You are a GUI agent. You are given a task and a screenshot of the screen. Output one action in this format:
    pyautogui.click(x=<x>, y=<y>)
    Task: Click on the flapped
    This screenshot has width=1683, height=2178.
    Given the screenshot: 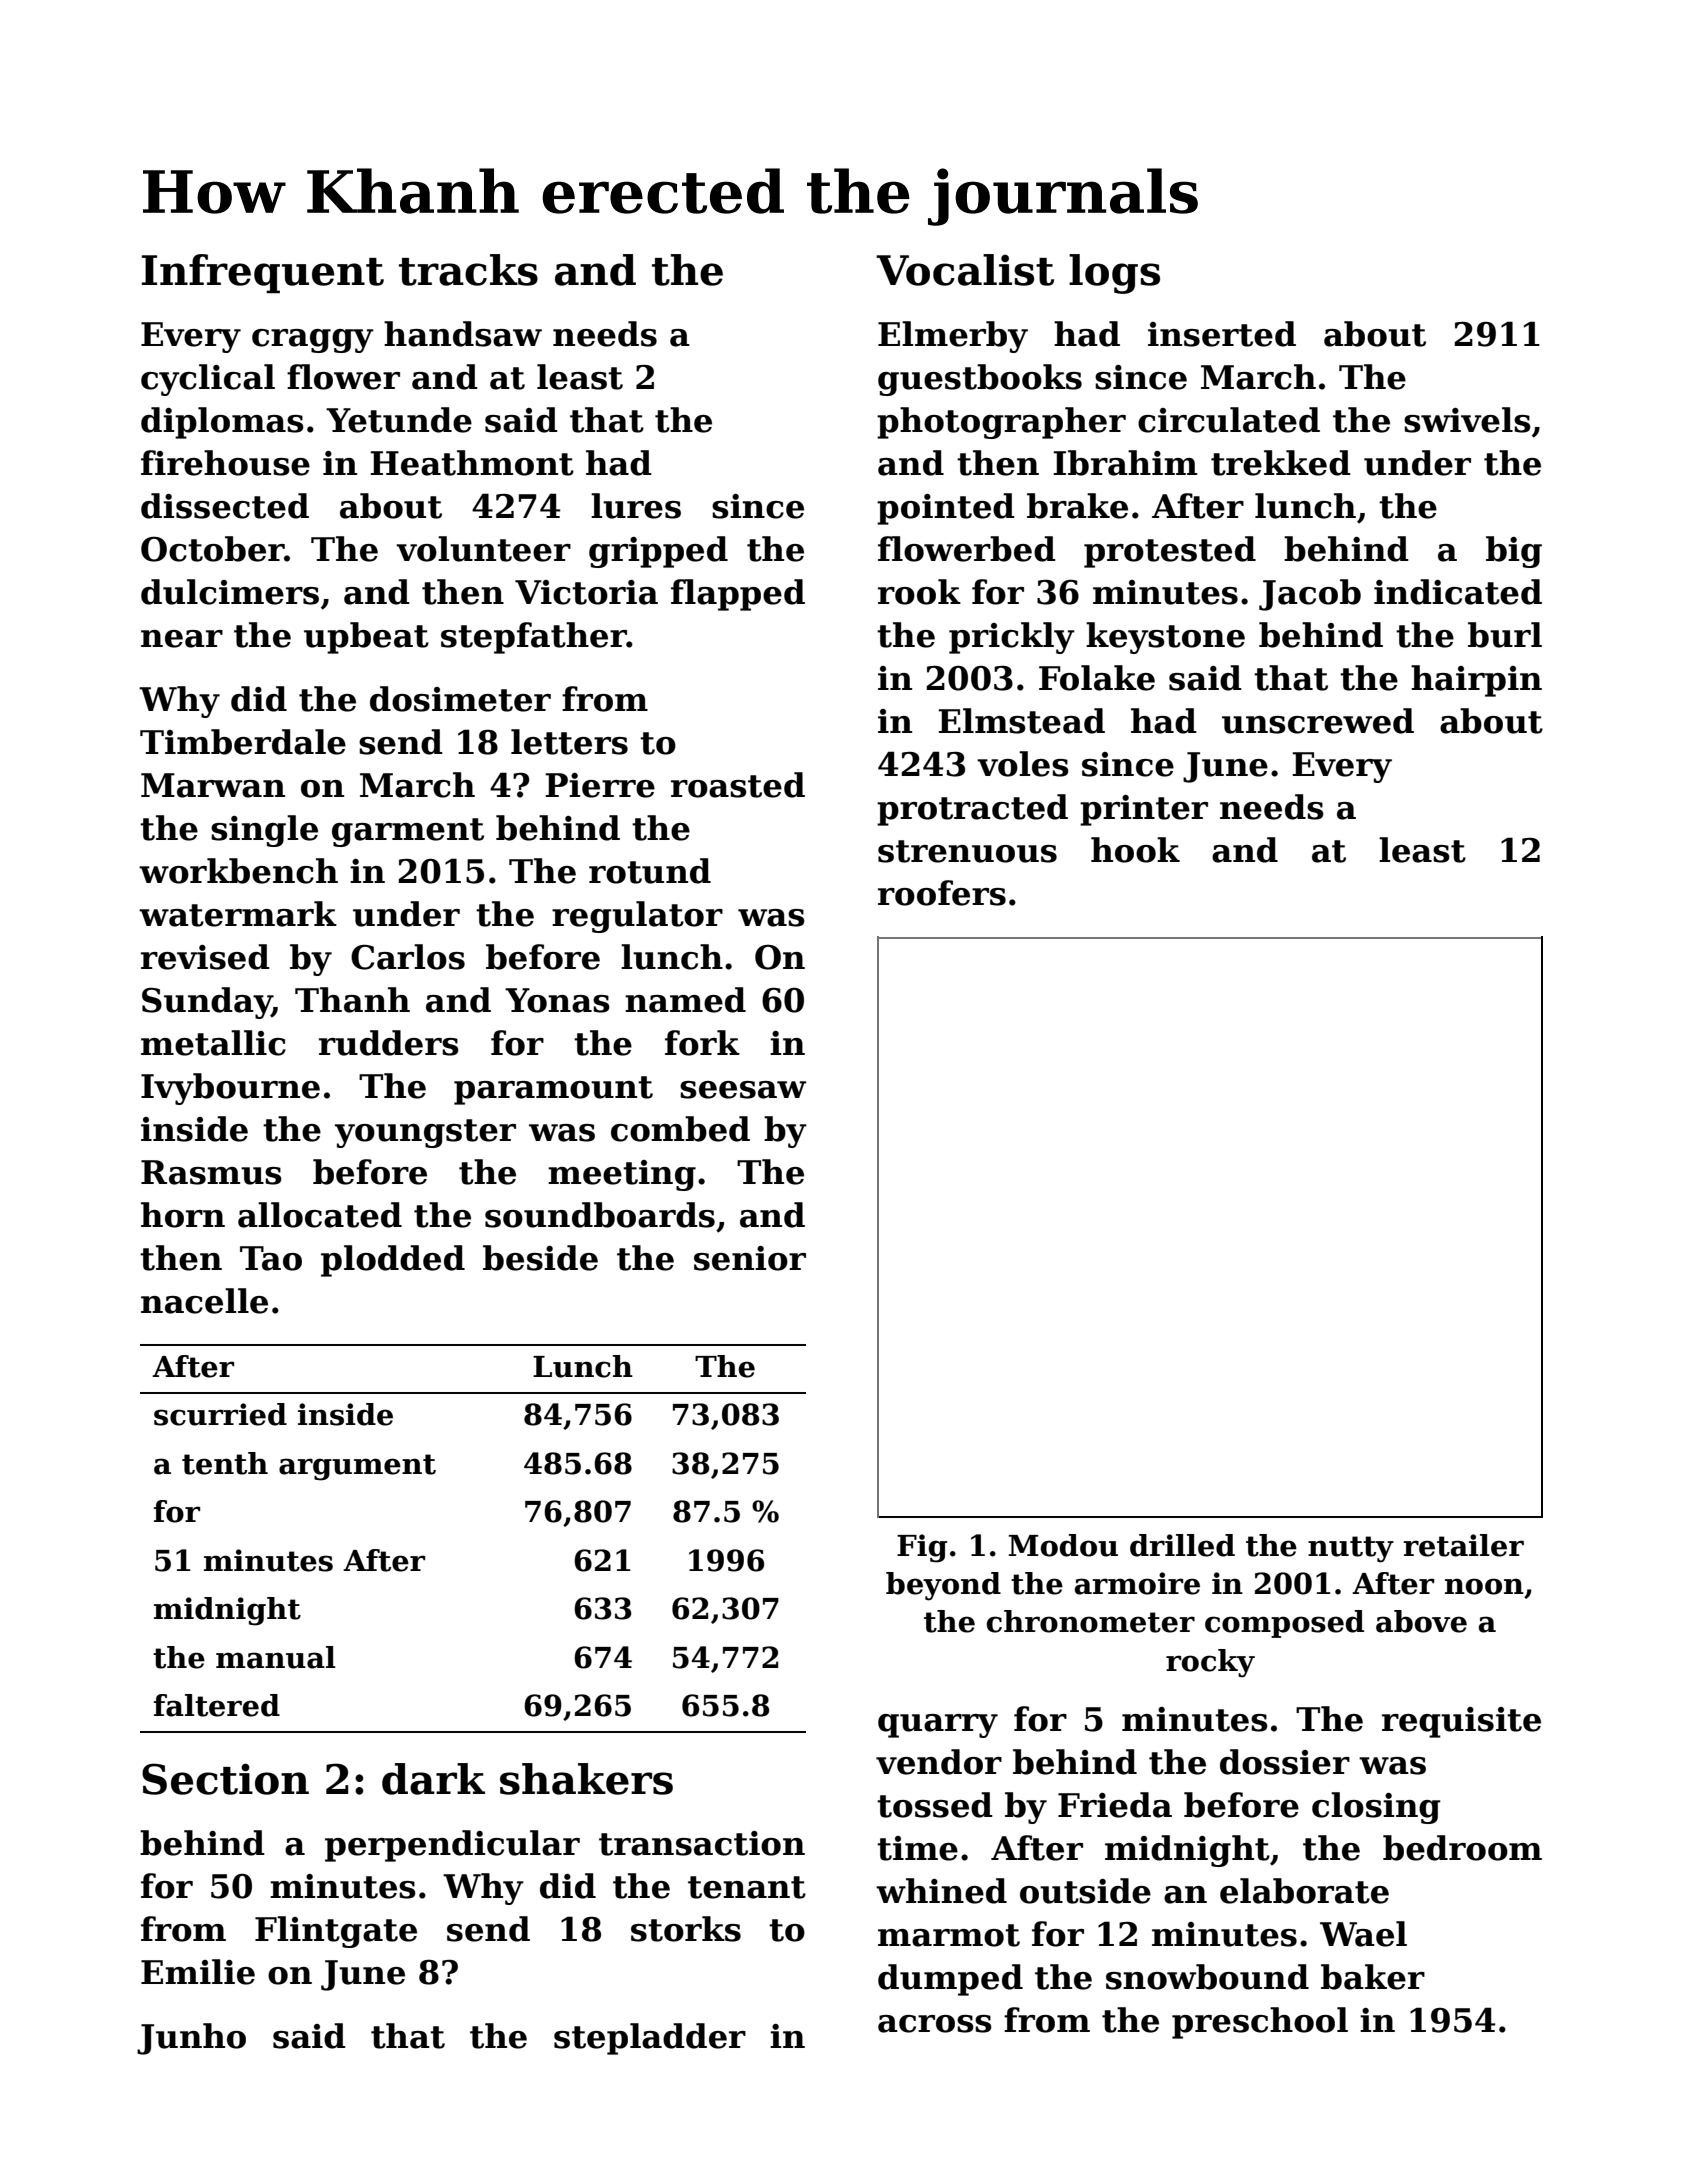 What is the action you would take?
    pyautogui.click(x=738, y=595)
